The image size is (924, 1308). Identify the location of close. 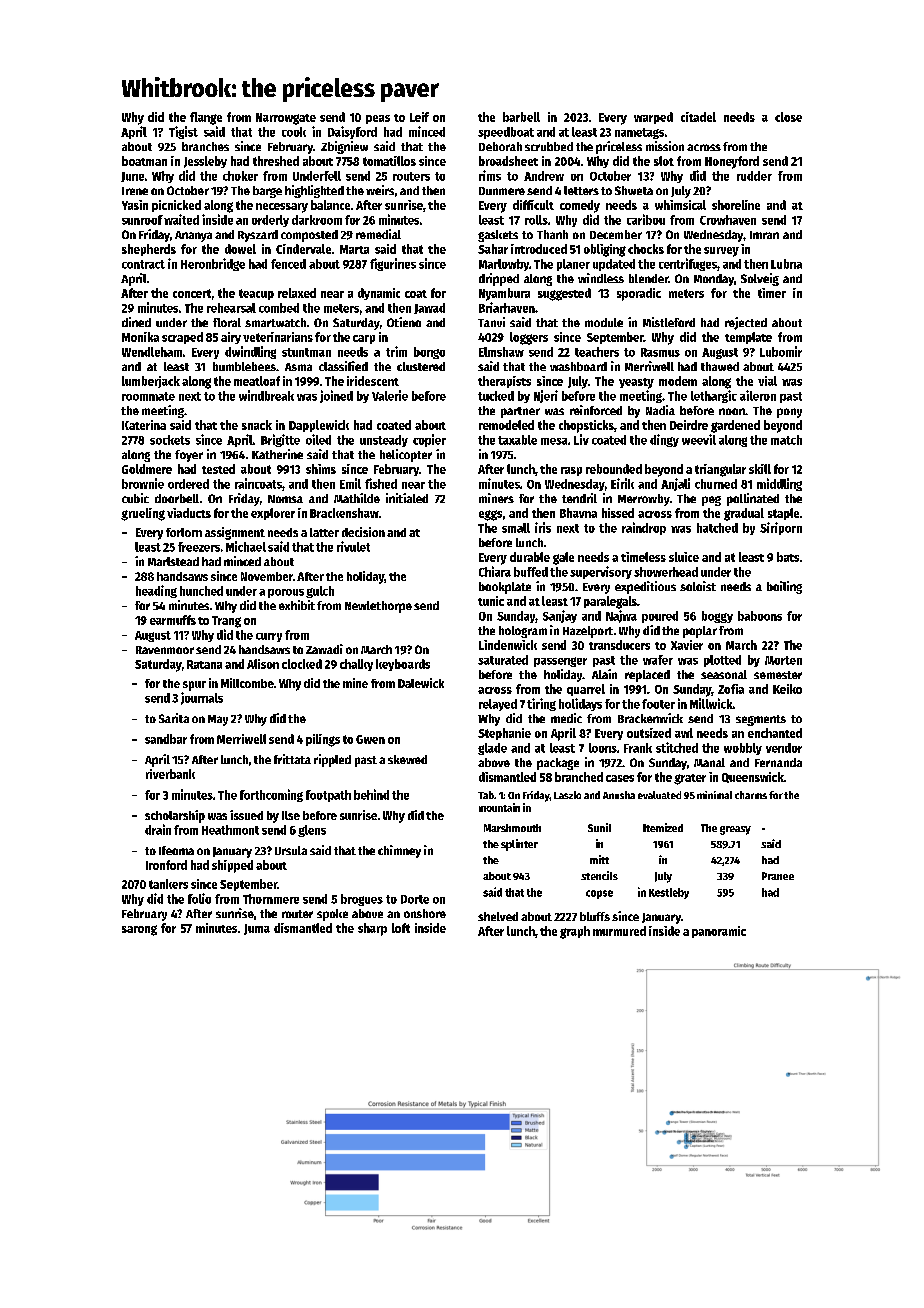
(788, 117).
